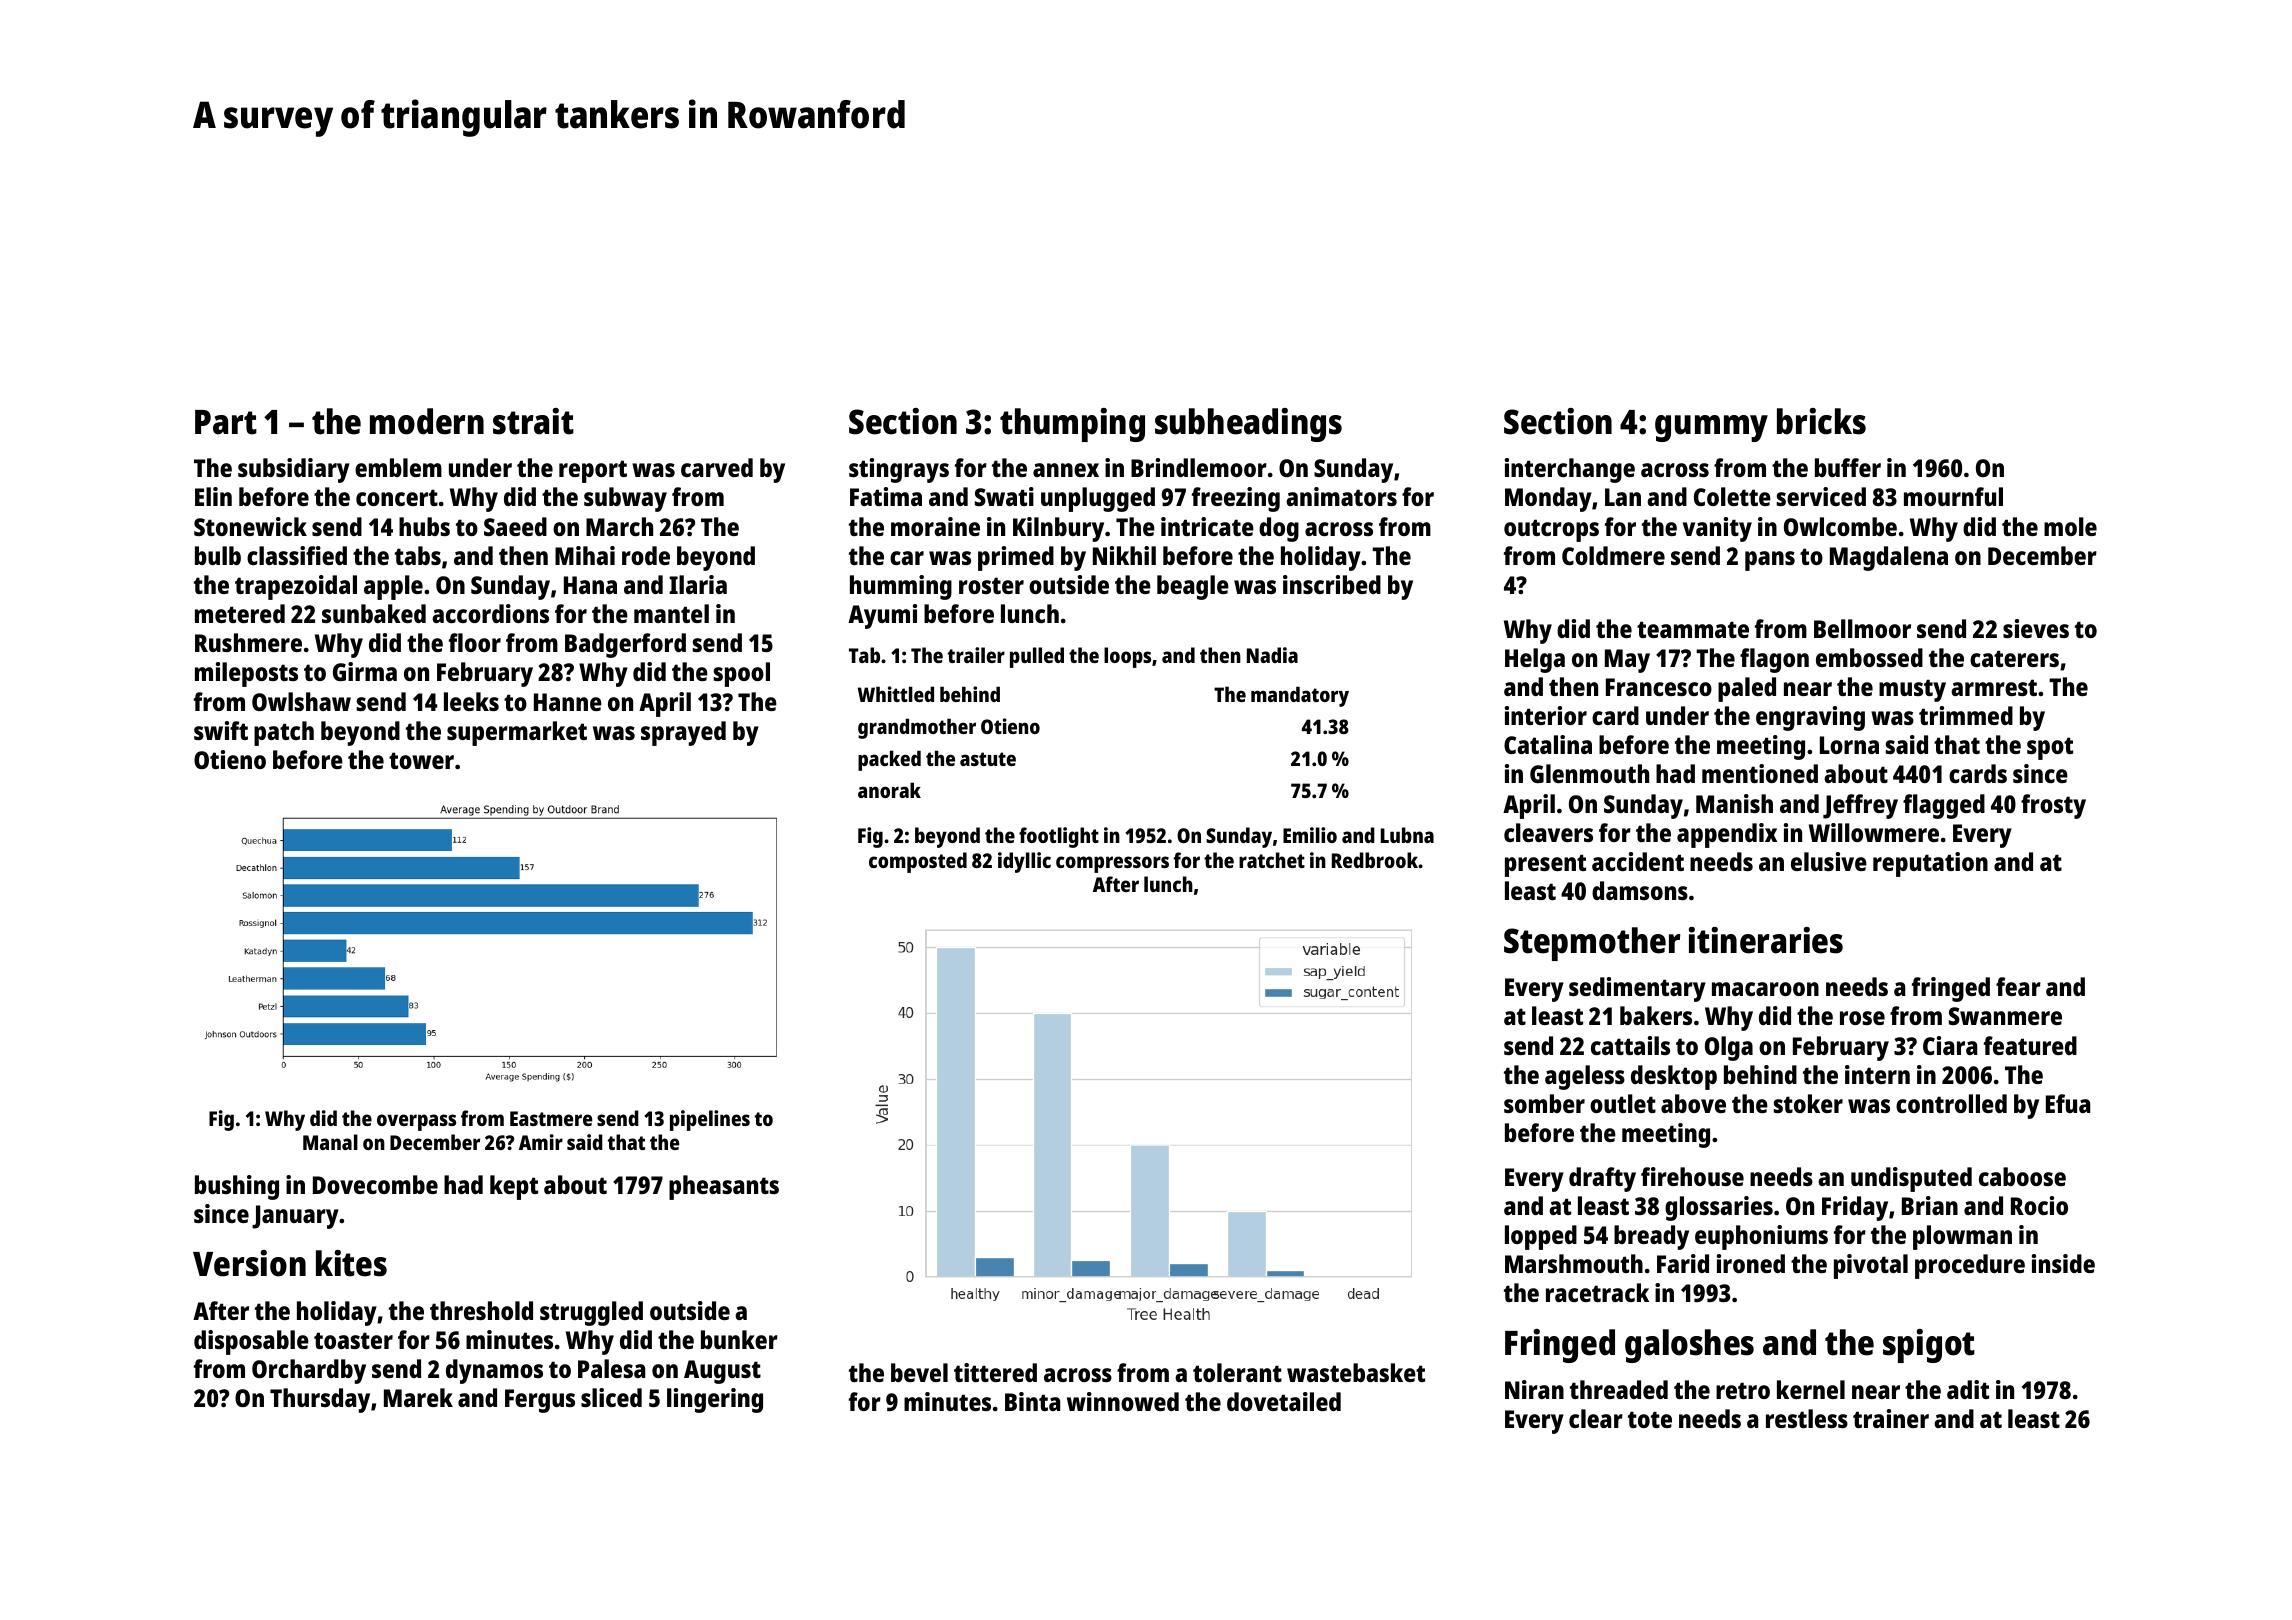 Image resolution: width=2292 pixels, height=1620 pixels. What do you see at coordinates (416, 1122) in the screenshot?
I see `overpass` at bounding box center [416, 1122].
